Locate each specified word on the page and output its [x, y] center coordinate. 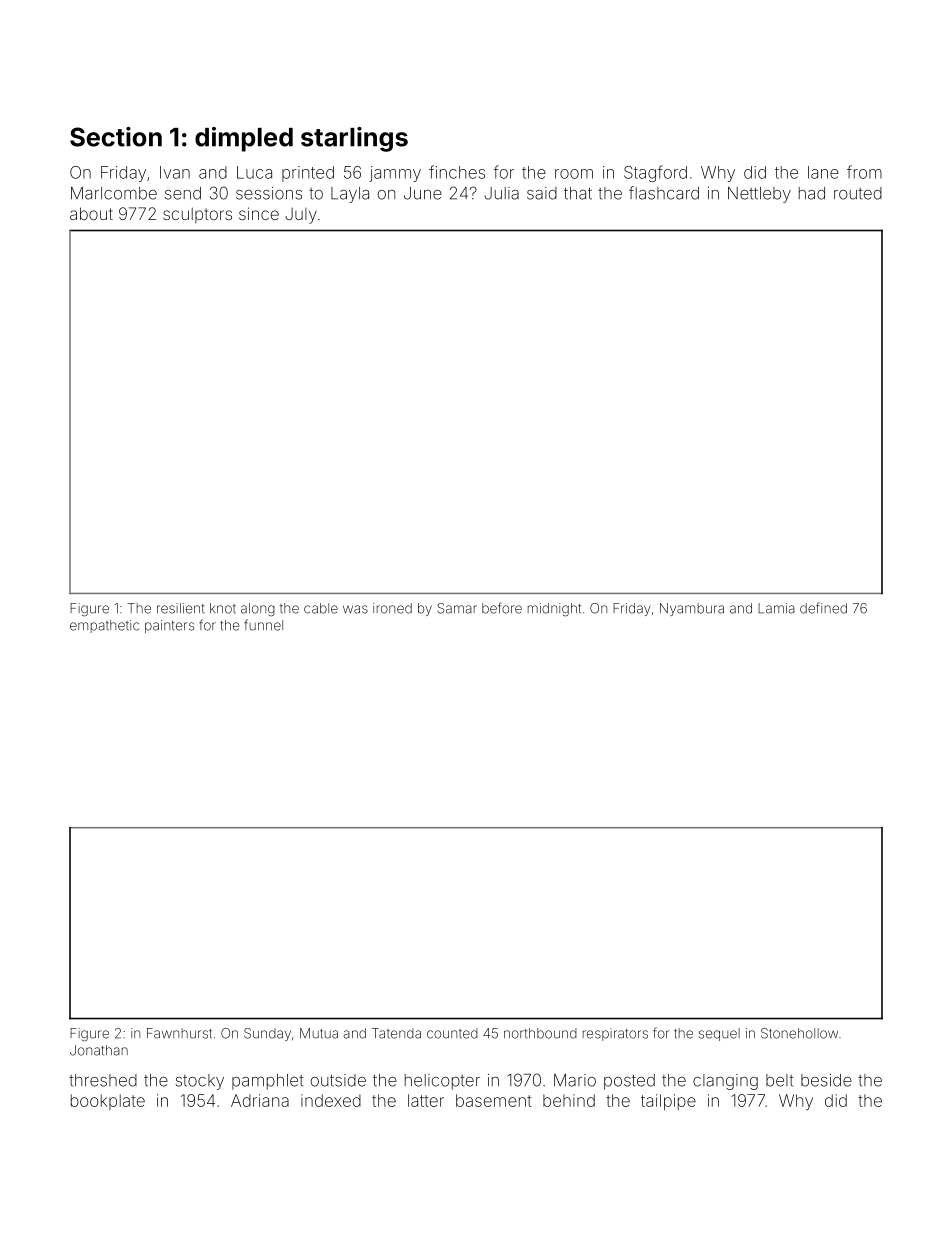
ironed [392, 608]
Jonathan [99, 1050]
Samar [457, 608]
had [812, 193]
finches [457, 172]
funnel [263, 625]
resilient [181, 608]
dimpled [244, 139]
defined [823, 608]
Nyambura [692, 609]
